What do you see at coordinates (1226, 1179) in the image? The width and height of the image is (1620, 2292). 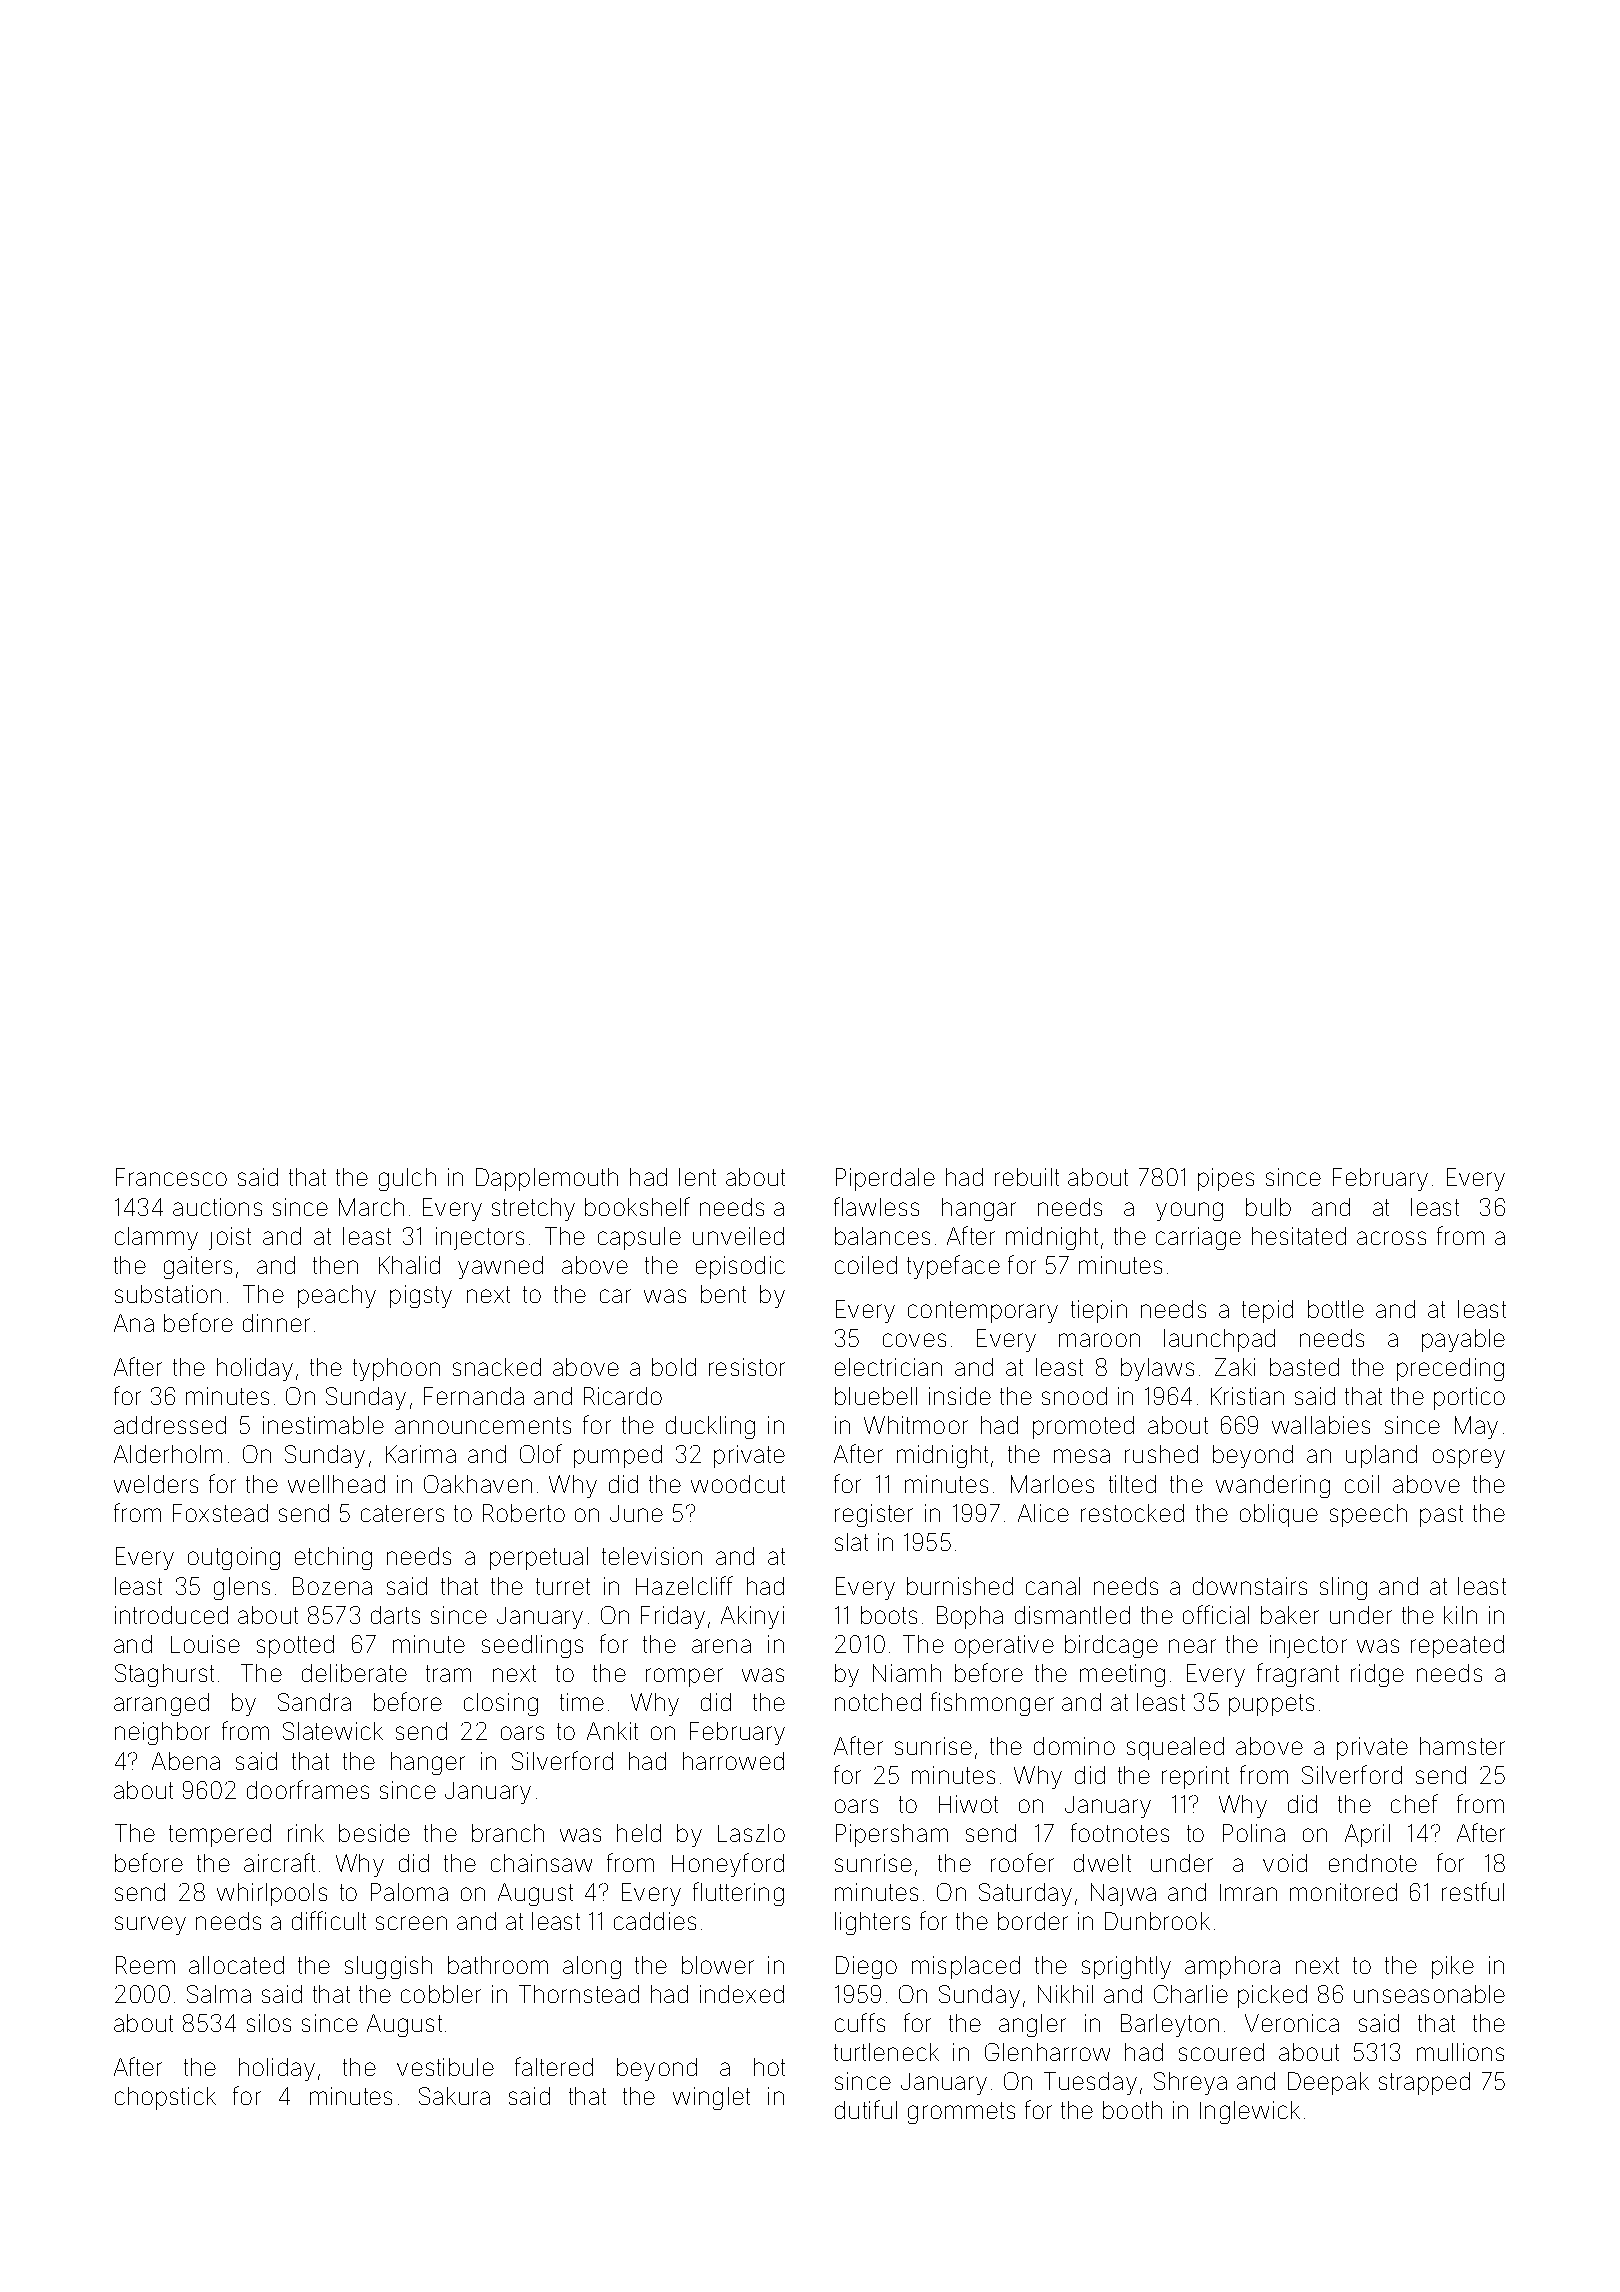 I see `pipes` at bounding box center [1226, 1179].
